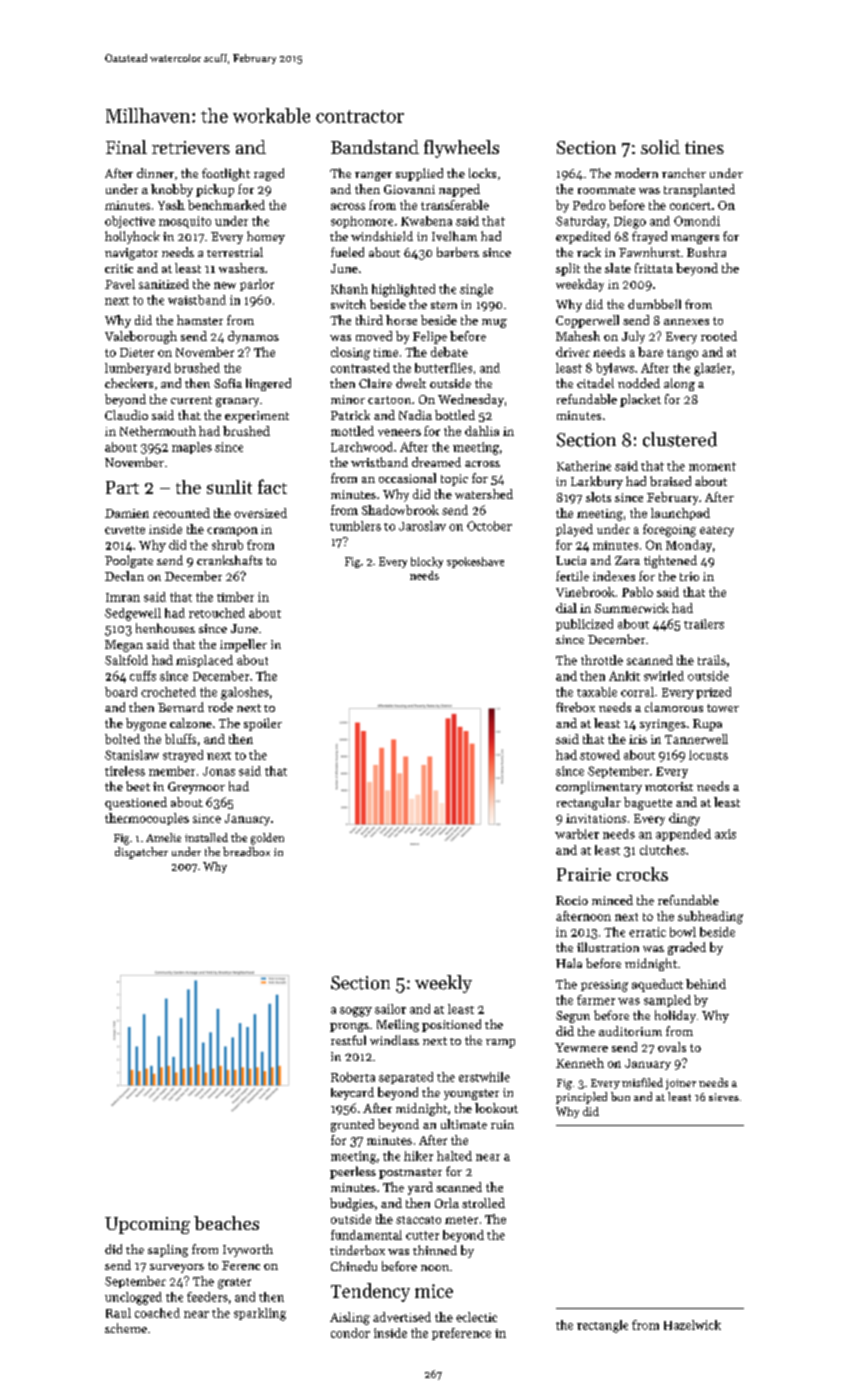 The height and width of the page is (1400, 849). What do you see at coordinates (362, 222) in the page?
I see `sophomore` at bounding box center [362, 222].
